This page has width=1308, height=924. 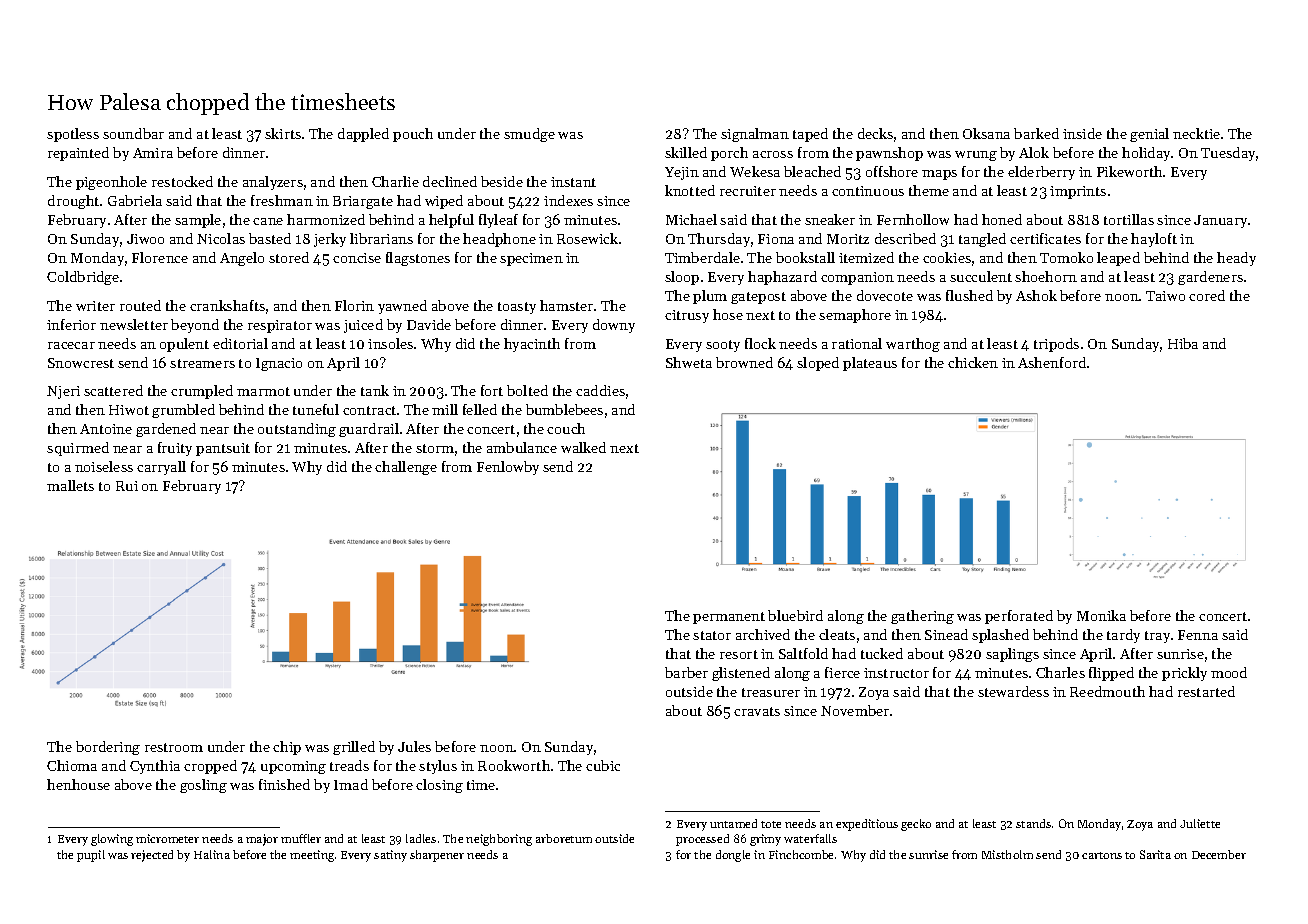 I want to click on hyacinth, so click(x=532, y=345).
